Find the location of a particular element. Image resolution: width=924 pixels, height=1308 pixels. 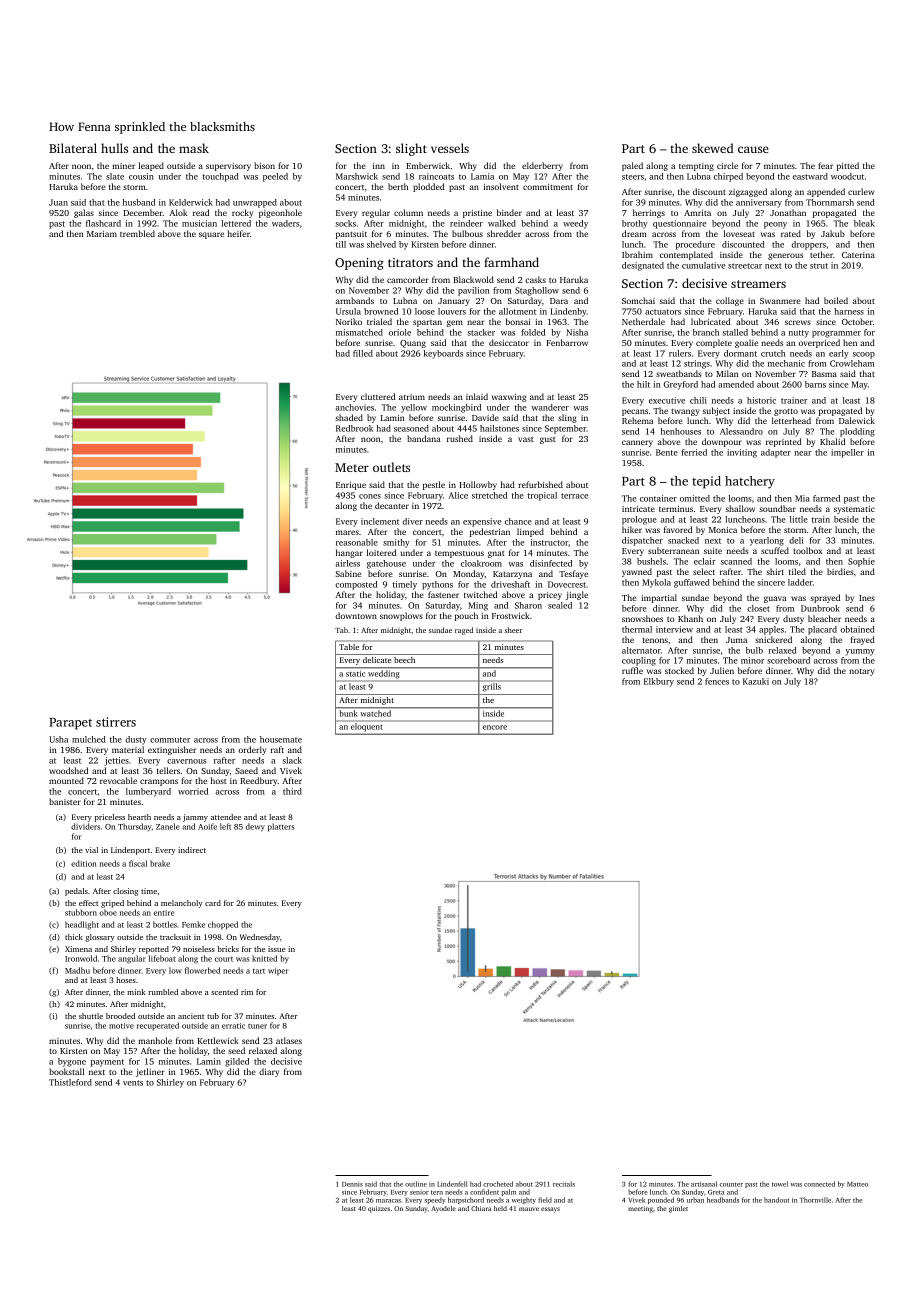

mask is located at coordinates (194, 148).
